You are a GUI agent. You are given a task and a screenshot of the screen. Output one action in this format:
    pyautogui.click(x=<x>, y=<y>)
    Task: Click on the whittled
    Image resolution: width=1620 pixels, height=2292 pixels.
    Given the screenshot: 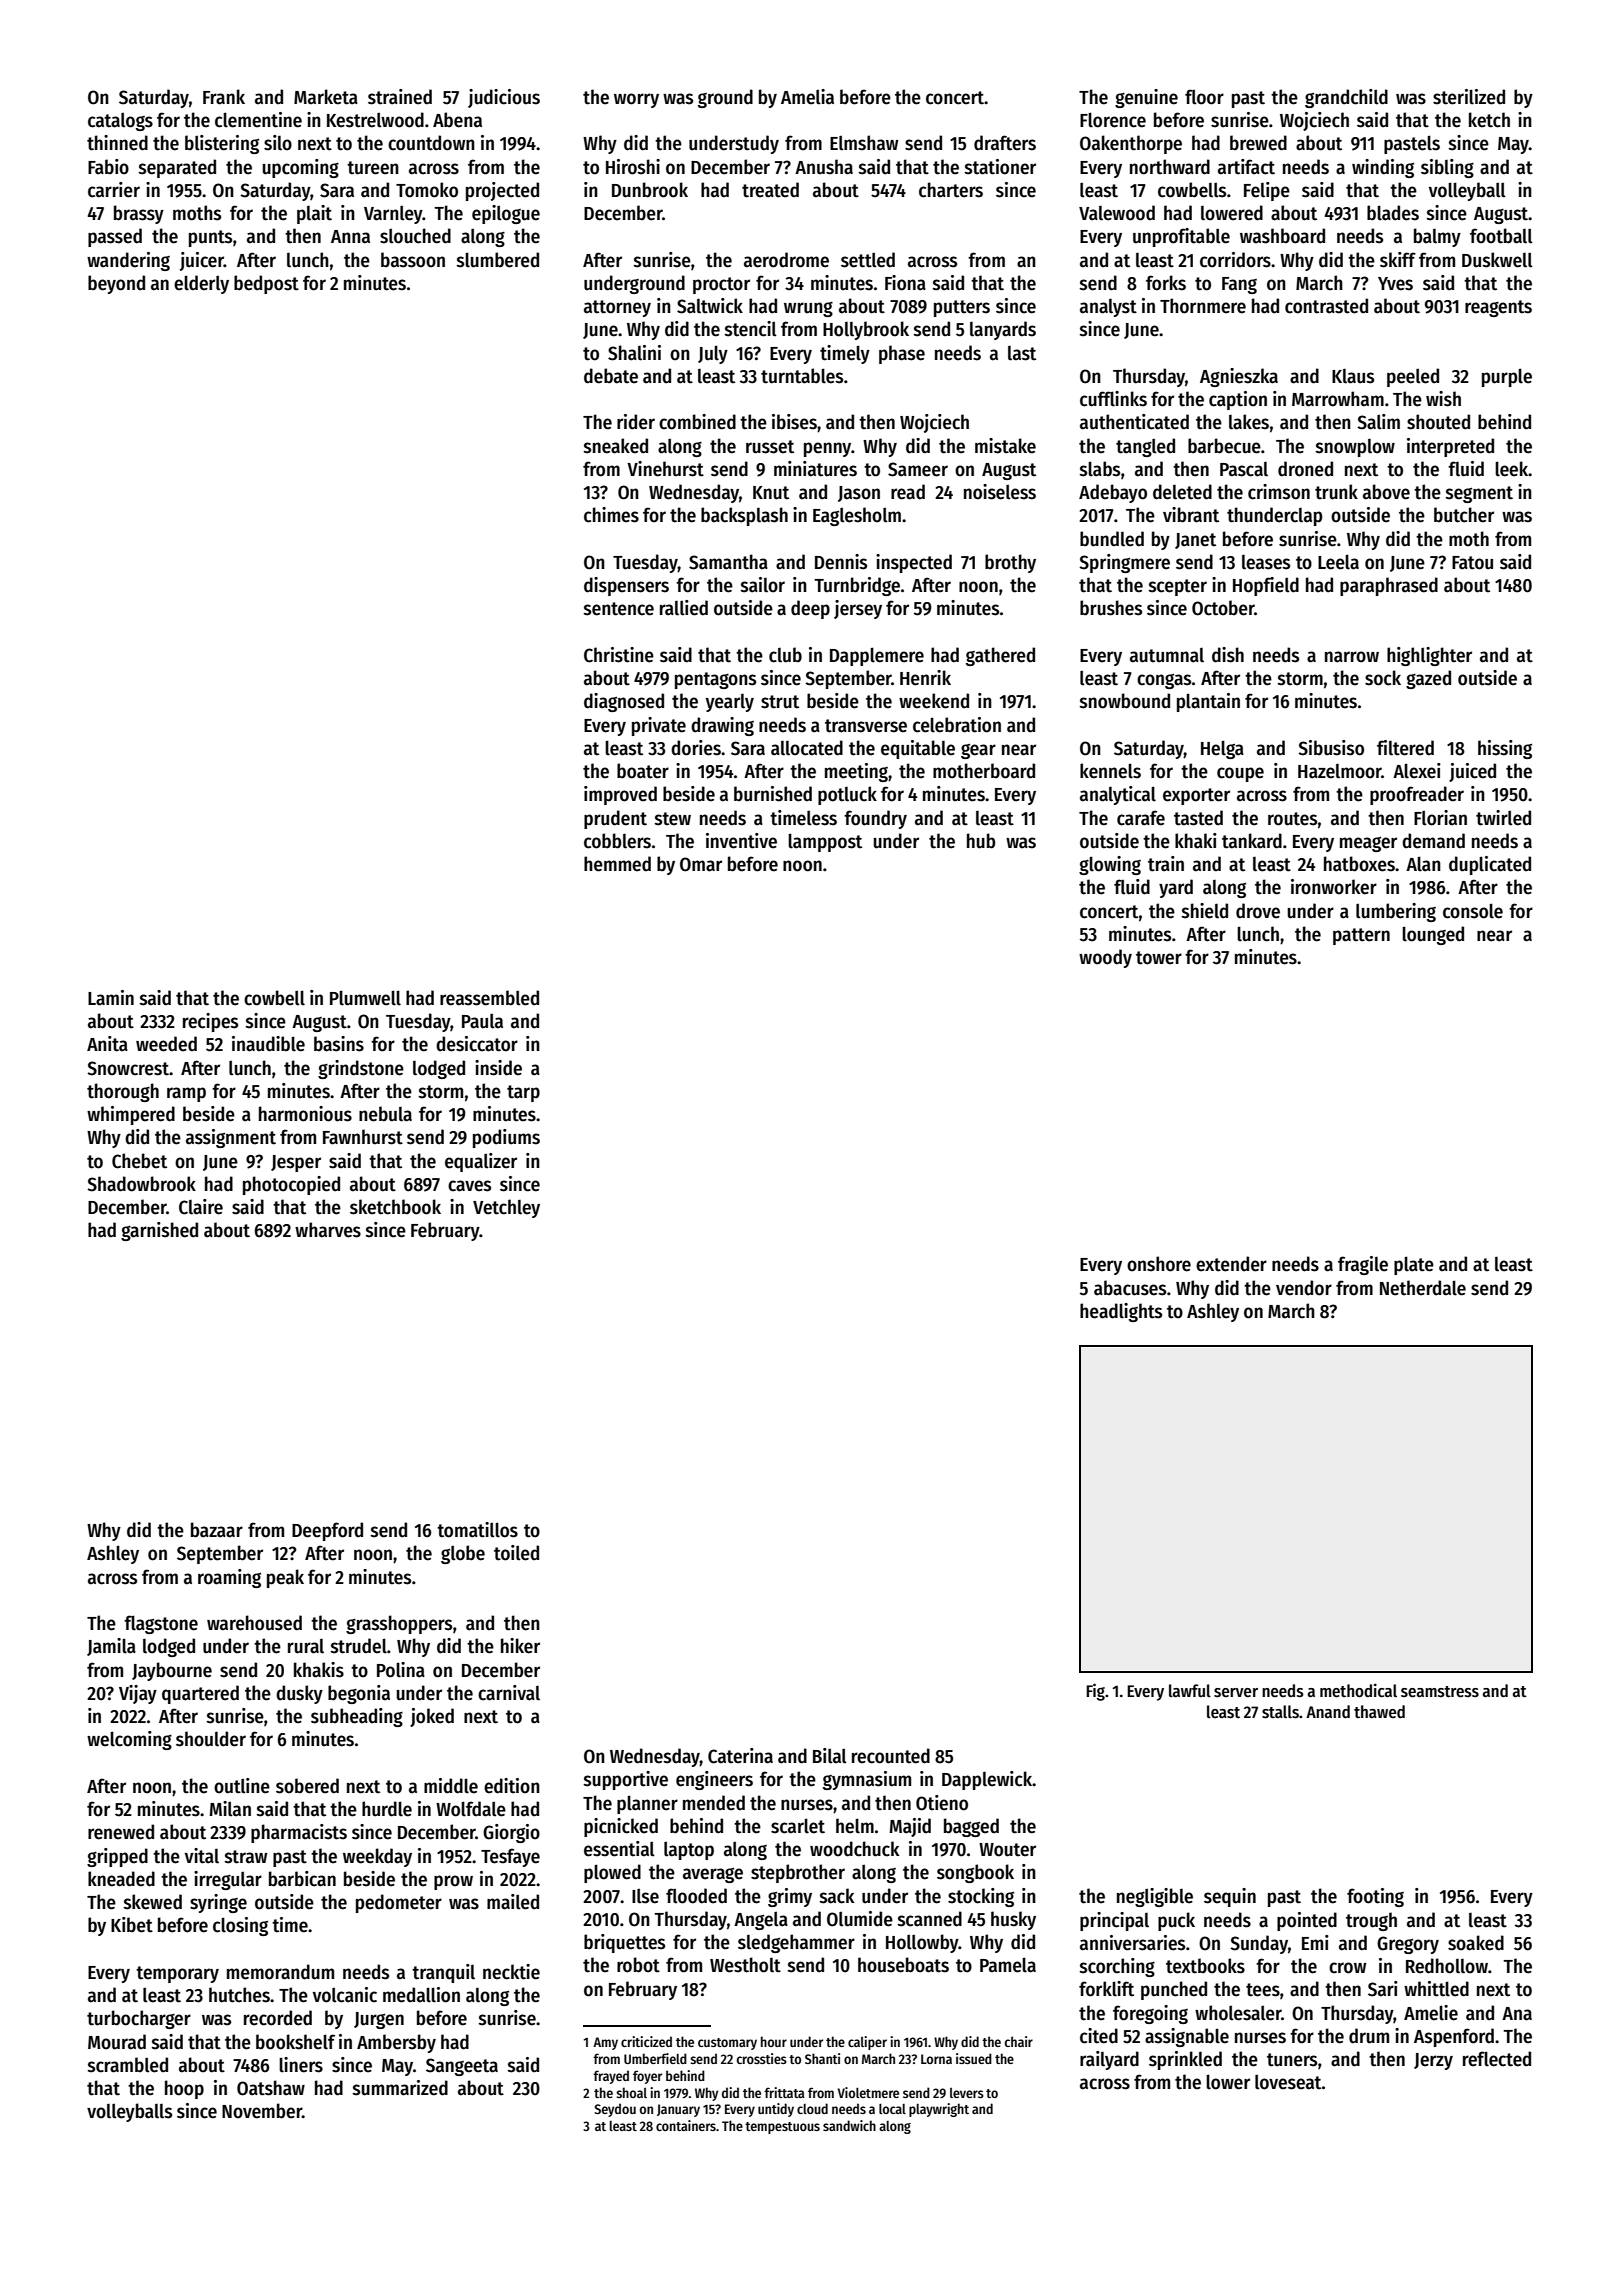 What is the action you would take?
    pyautogui.click(x=1436, y=1989)
